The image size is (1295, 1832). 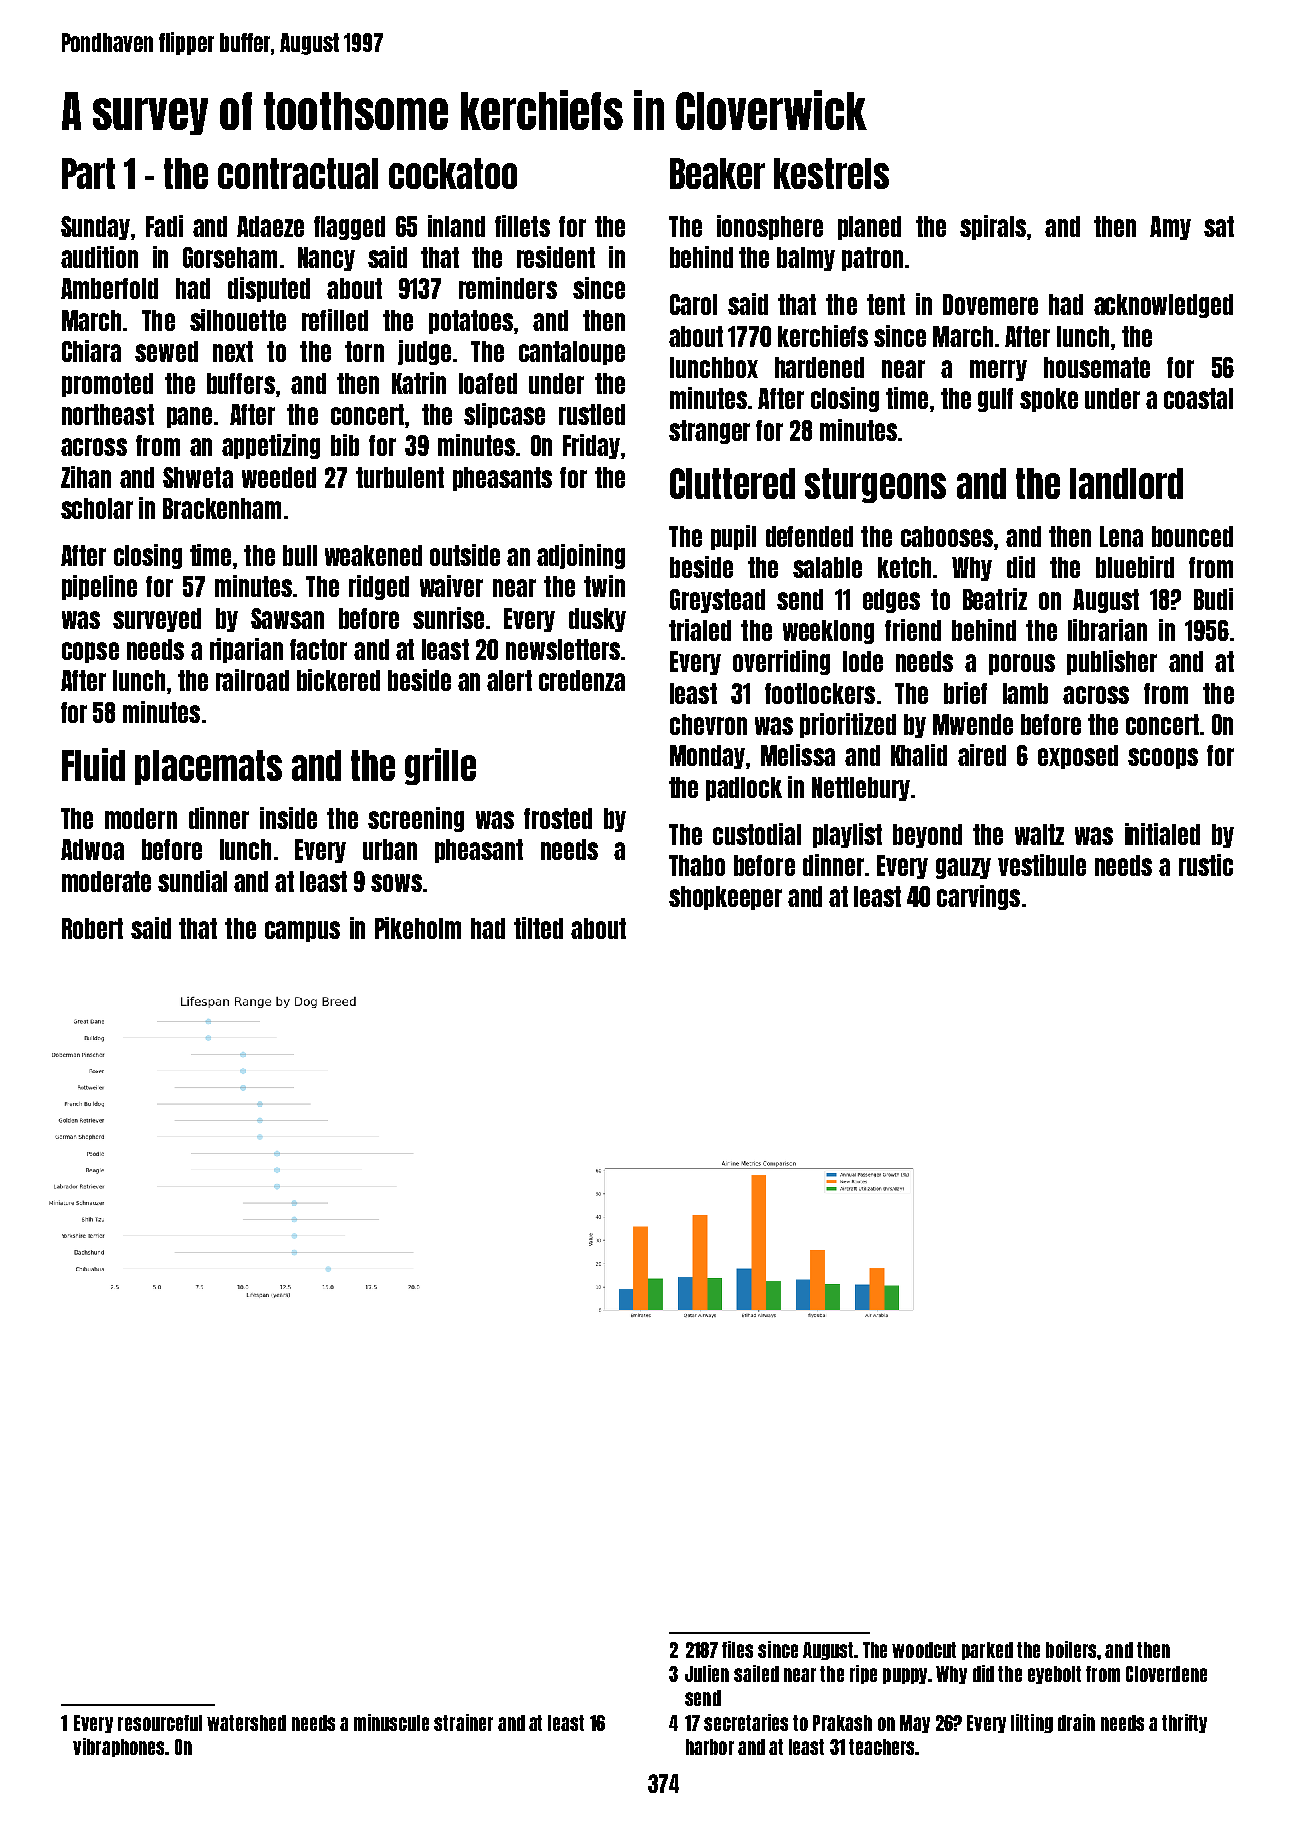 I want to click on secretaries, so click(x=746, y=1722).
